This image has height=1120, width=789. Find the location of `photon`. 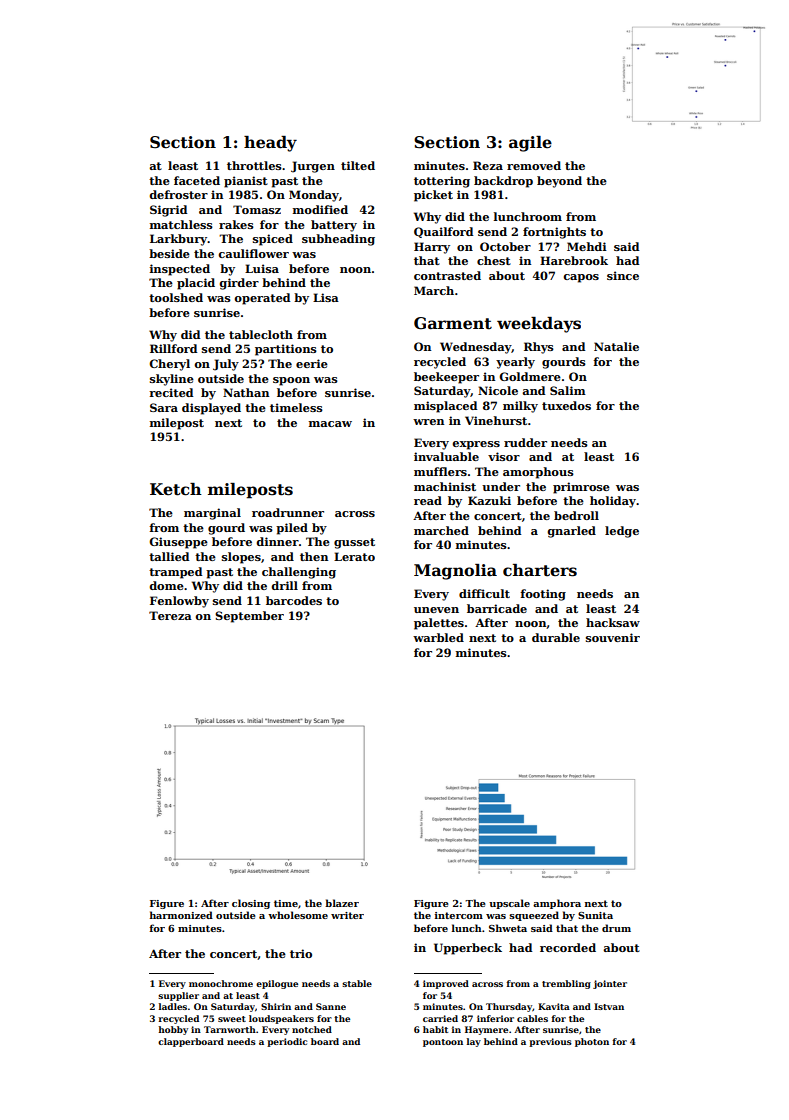

photon is located at coordinates (592, 1042).
